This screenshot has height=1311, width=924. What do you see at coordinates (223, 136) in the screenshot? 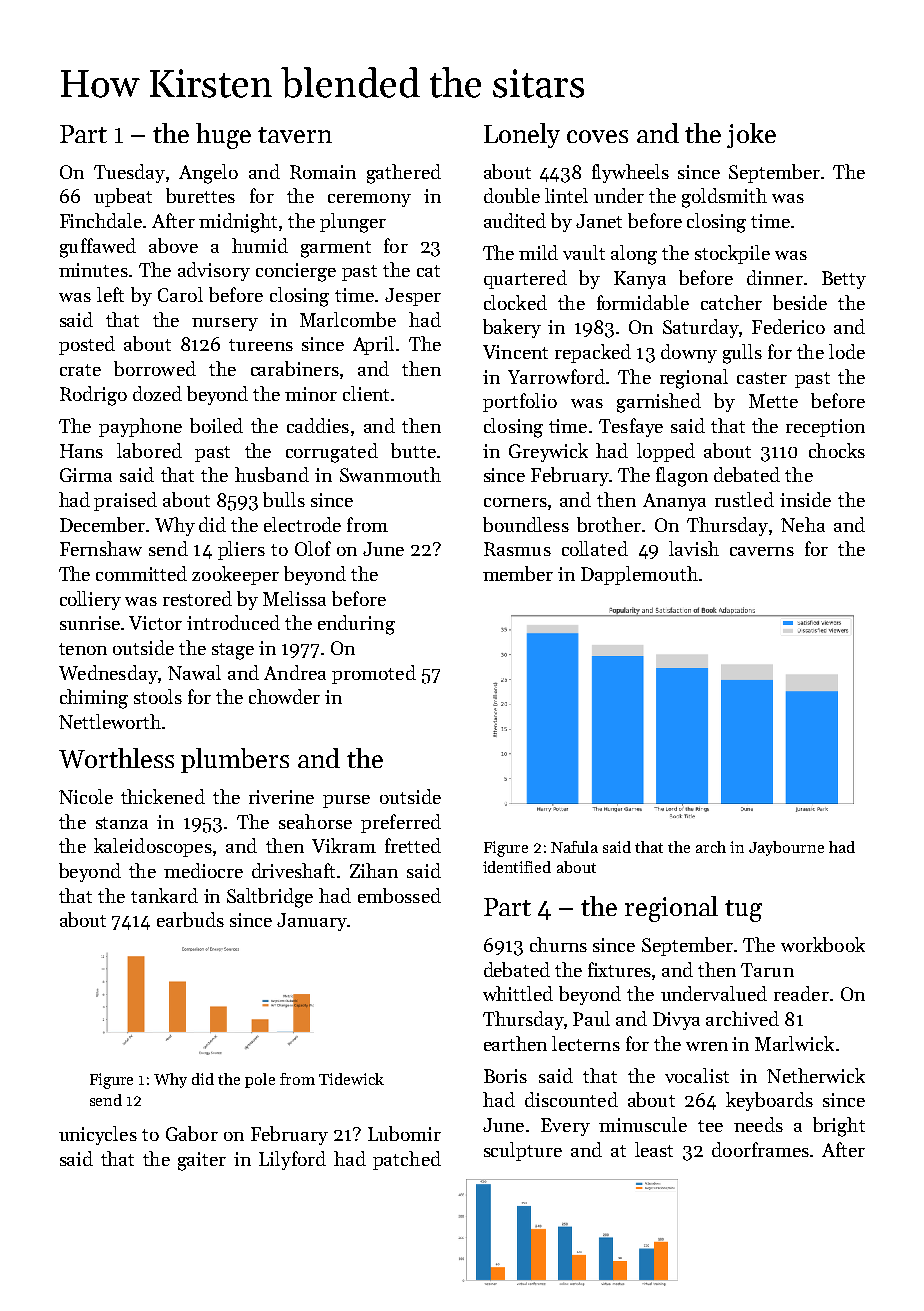
I see `huge` at bounding box center [223, 136].
